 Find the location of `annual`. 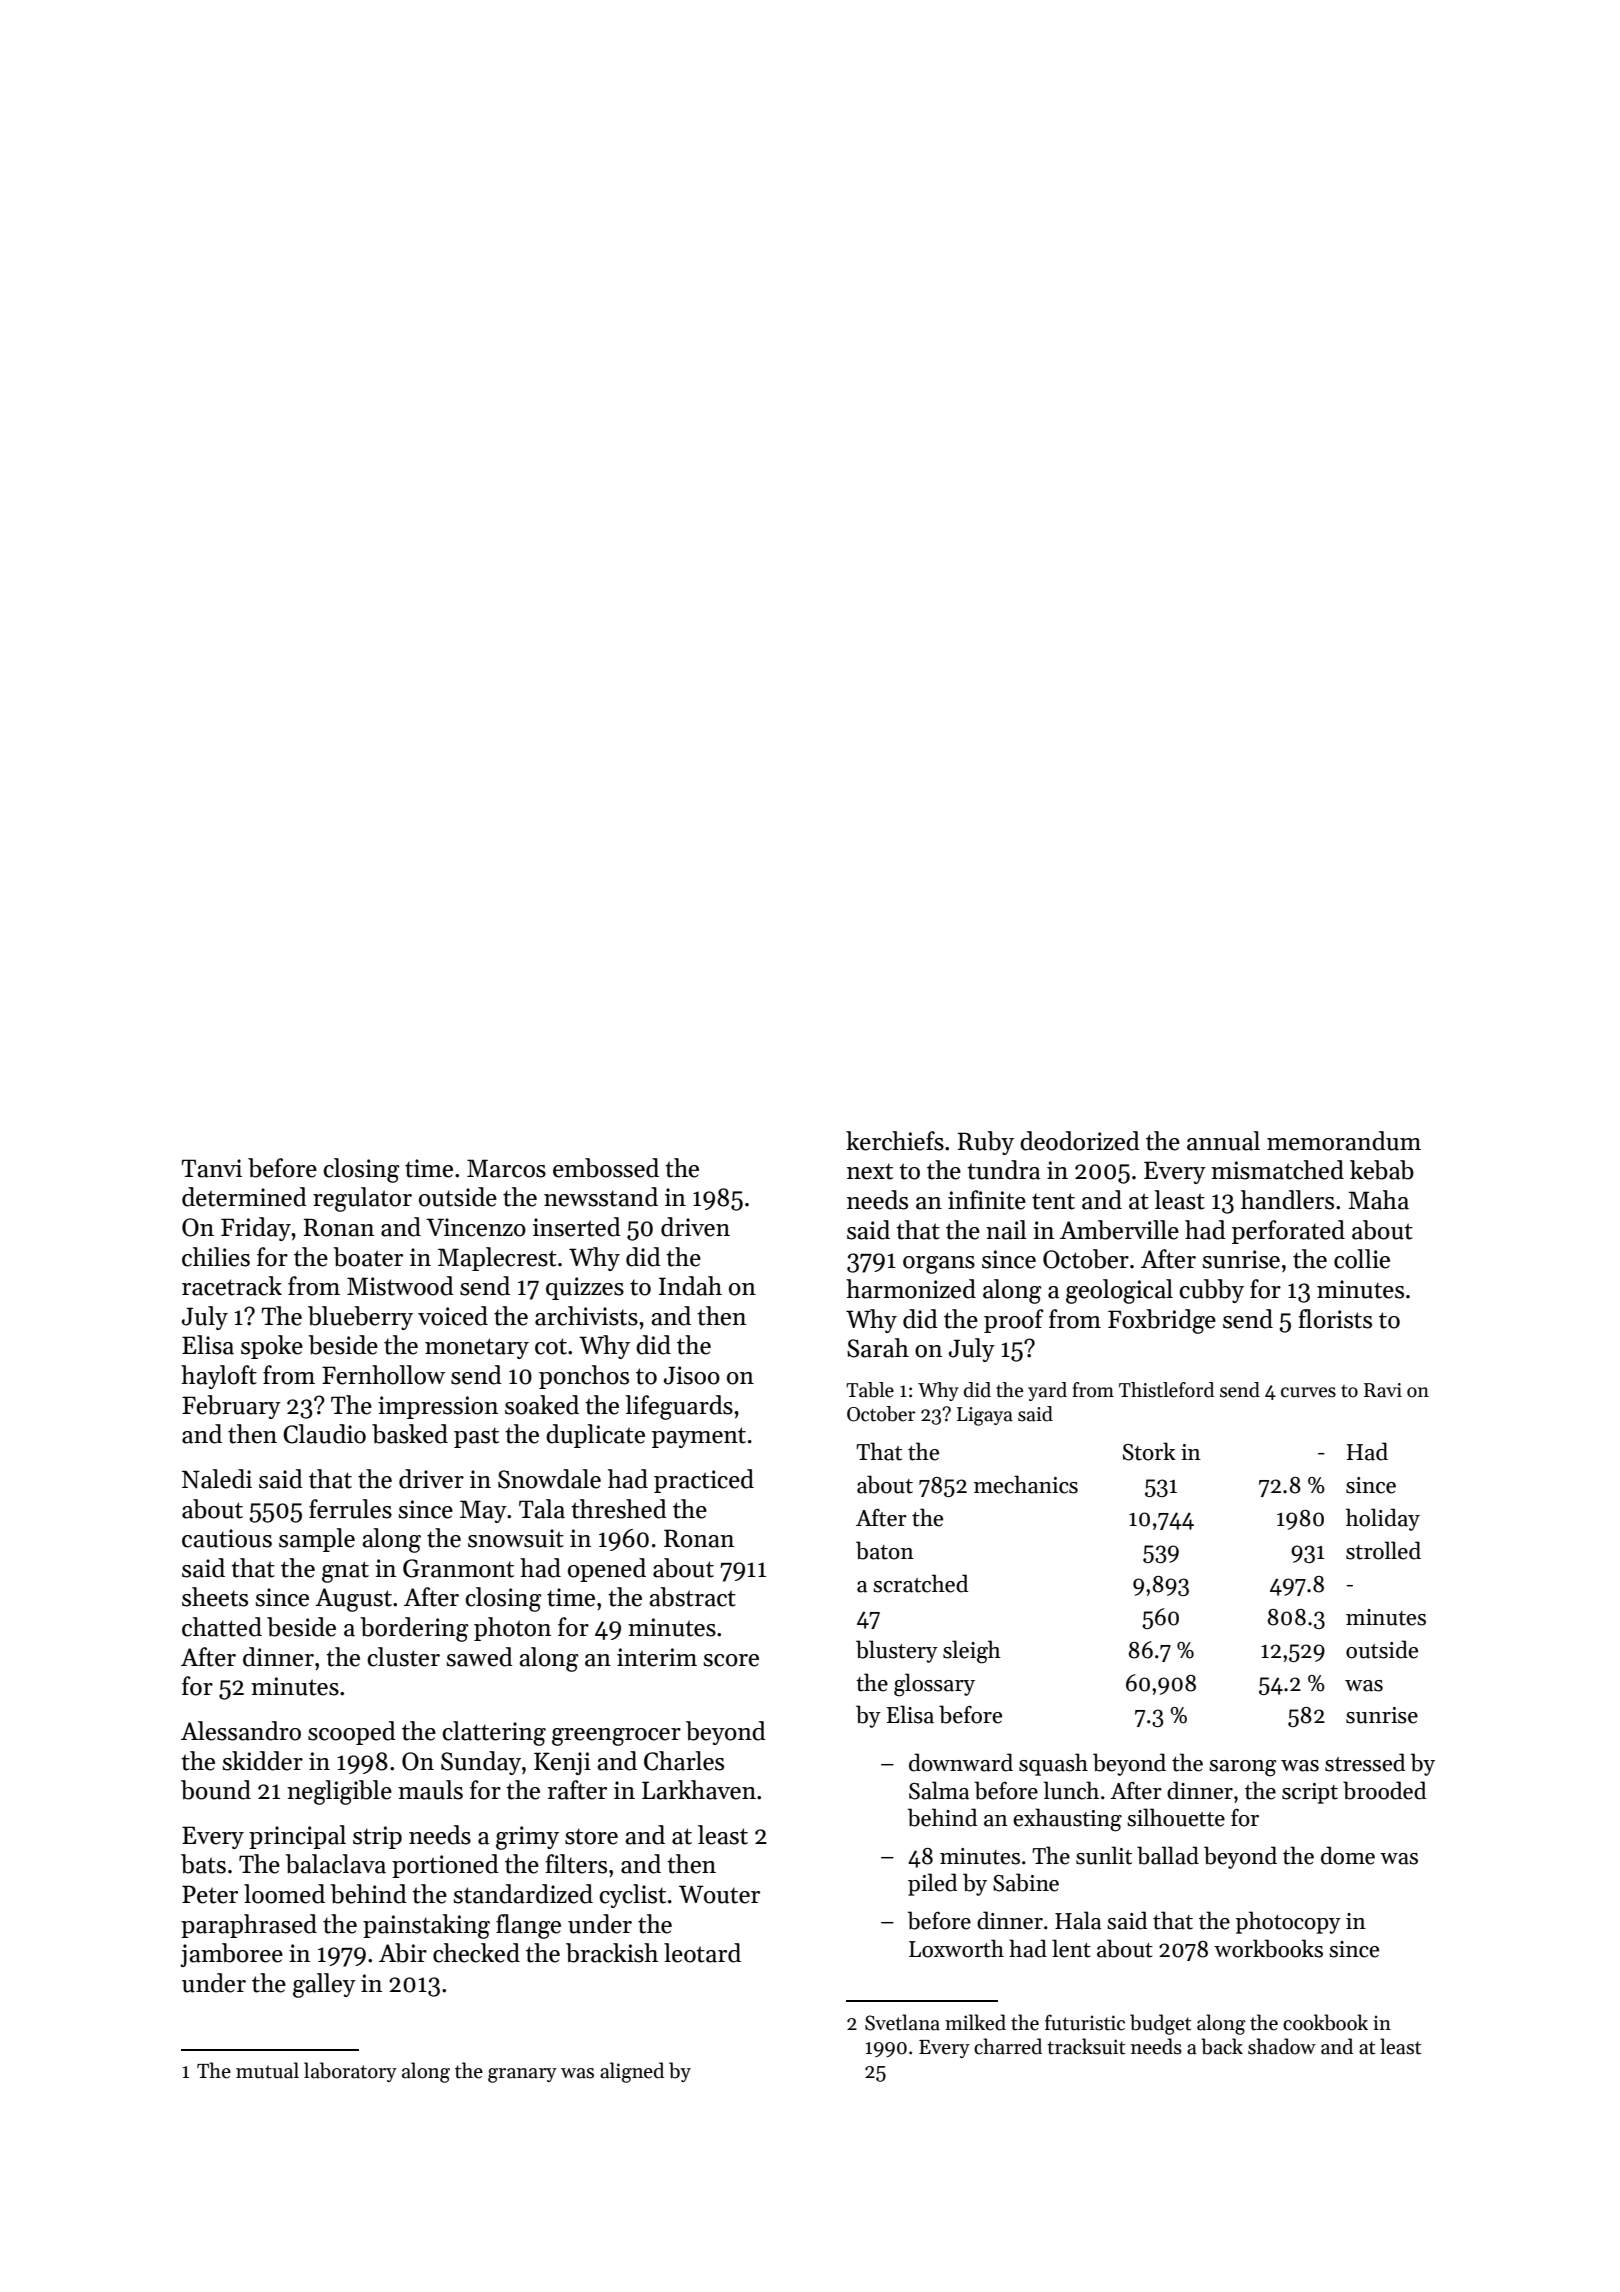

annual is located at coordinates (1223, 1141).
